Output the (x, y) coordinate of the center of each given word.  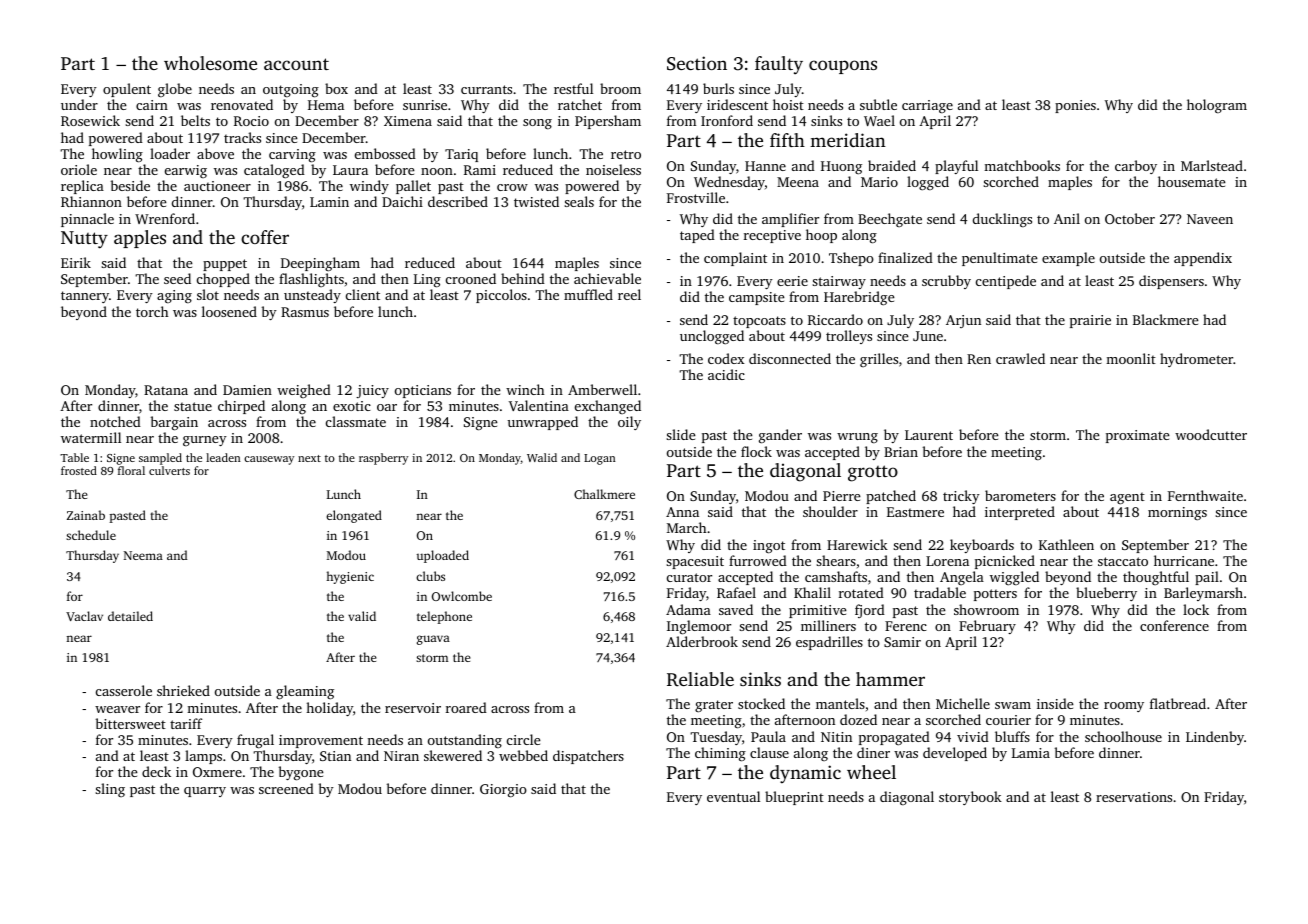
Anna (682, 512)
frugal (255, 741)
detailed (130, 616)
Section (697, 63)
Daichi (402, 201)
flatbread (1178, 703)
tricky (961, 497)
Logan (600, 459)
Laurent (929, 435)
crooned (471, 278)
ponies (1075, 106)
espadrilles (829, 643)
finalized (905, 257)
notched (115, 421)
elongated (354, 516)
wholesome (210, 63)
